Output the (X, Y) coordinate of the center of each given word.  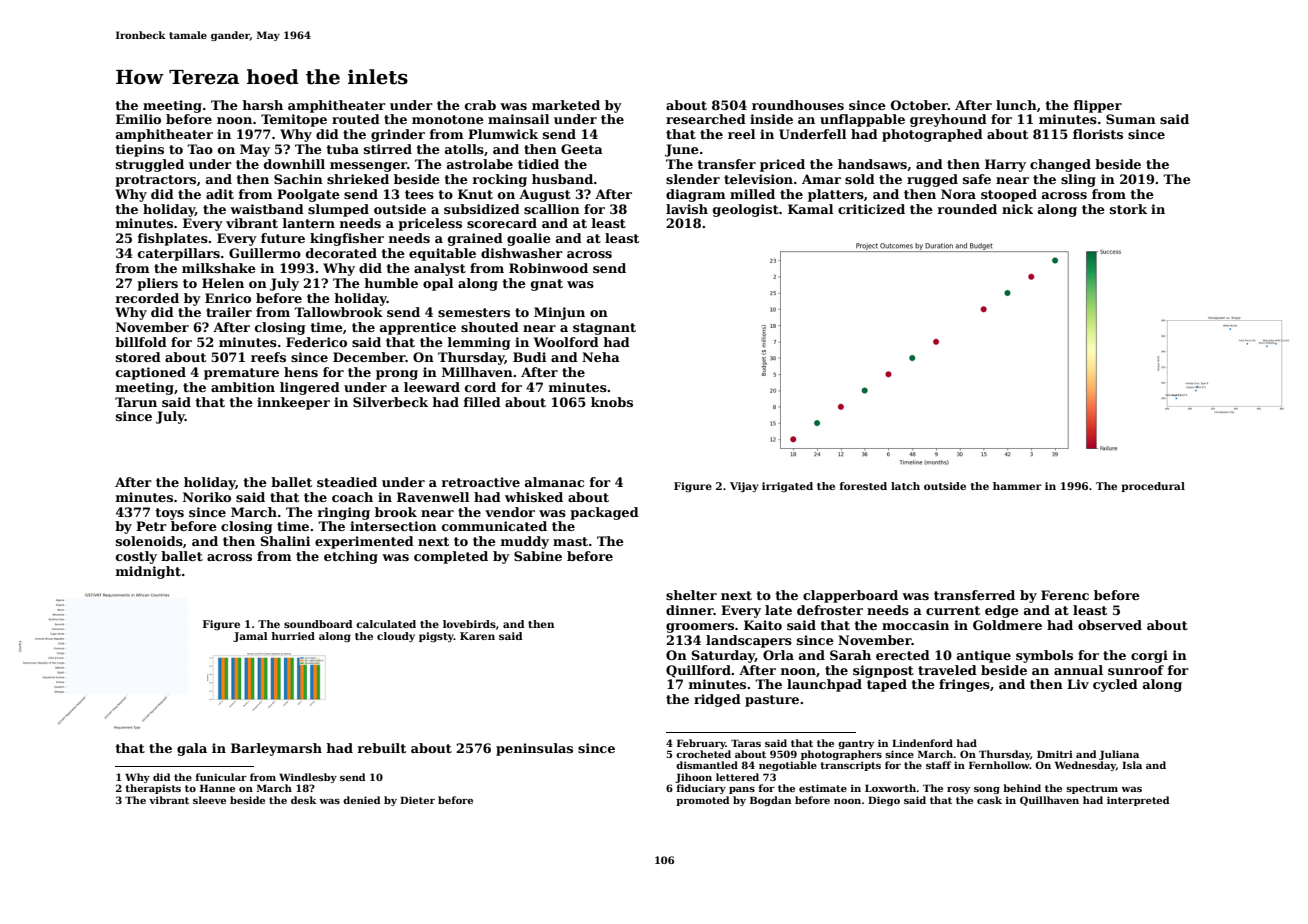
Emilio (138, 119)
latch (905, 486)
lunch (1016, 105)
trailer (229, 312)
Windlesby (308, 778)
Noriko (207, 497)
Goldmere (1007, 625)
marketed (566, 105)
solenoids (149, 541)
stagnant (604, 329)
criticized (871, 209)
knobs (612, 402)
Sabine (538, 556)
